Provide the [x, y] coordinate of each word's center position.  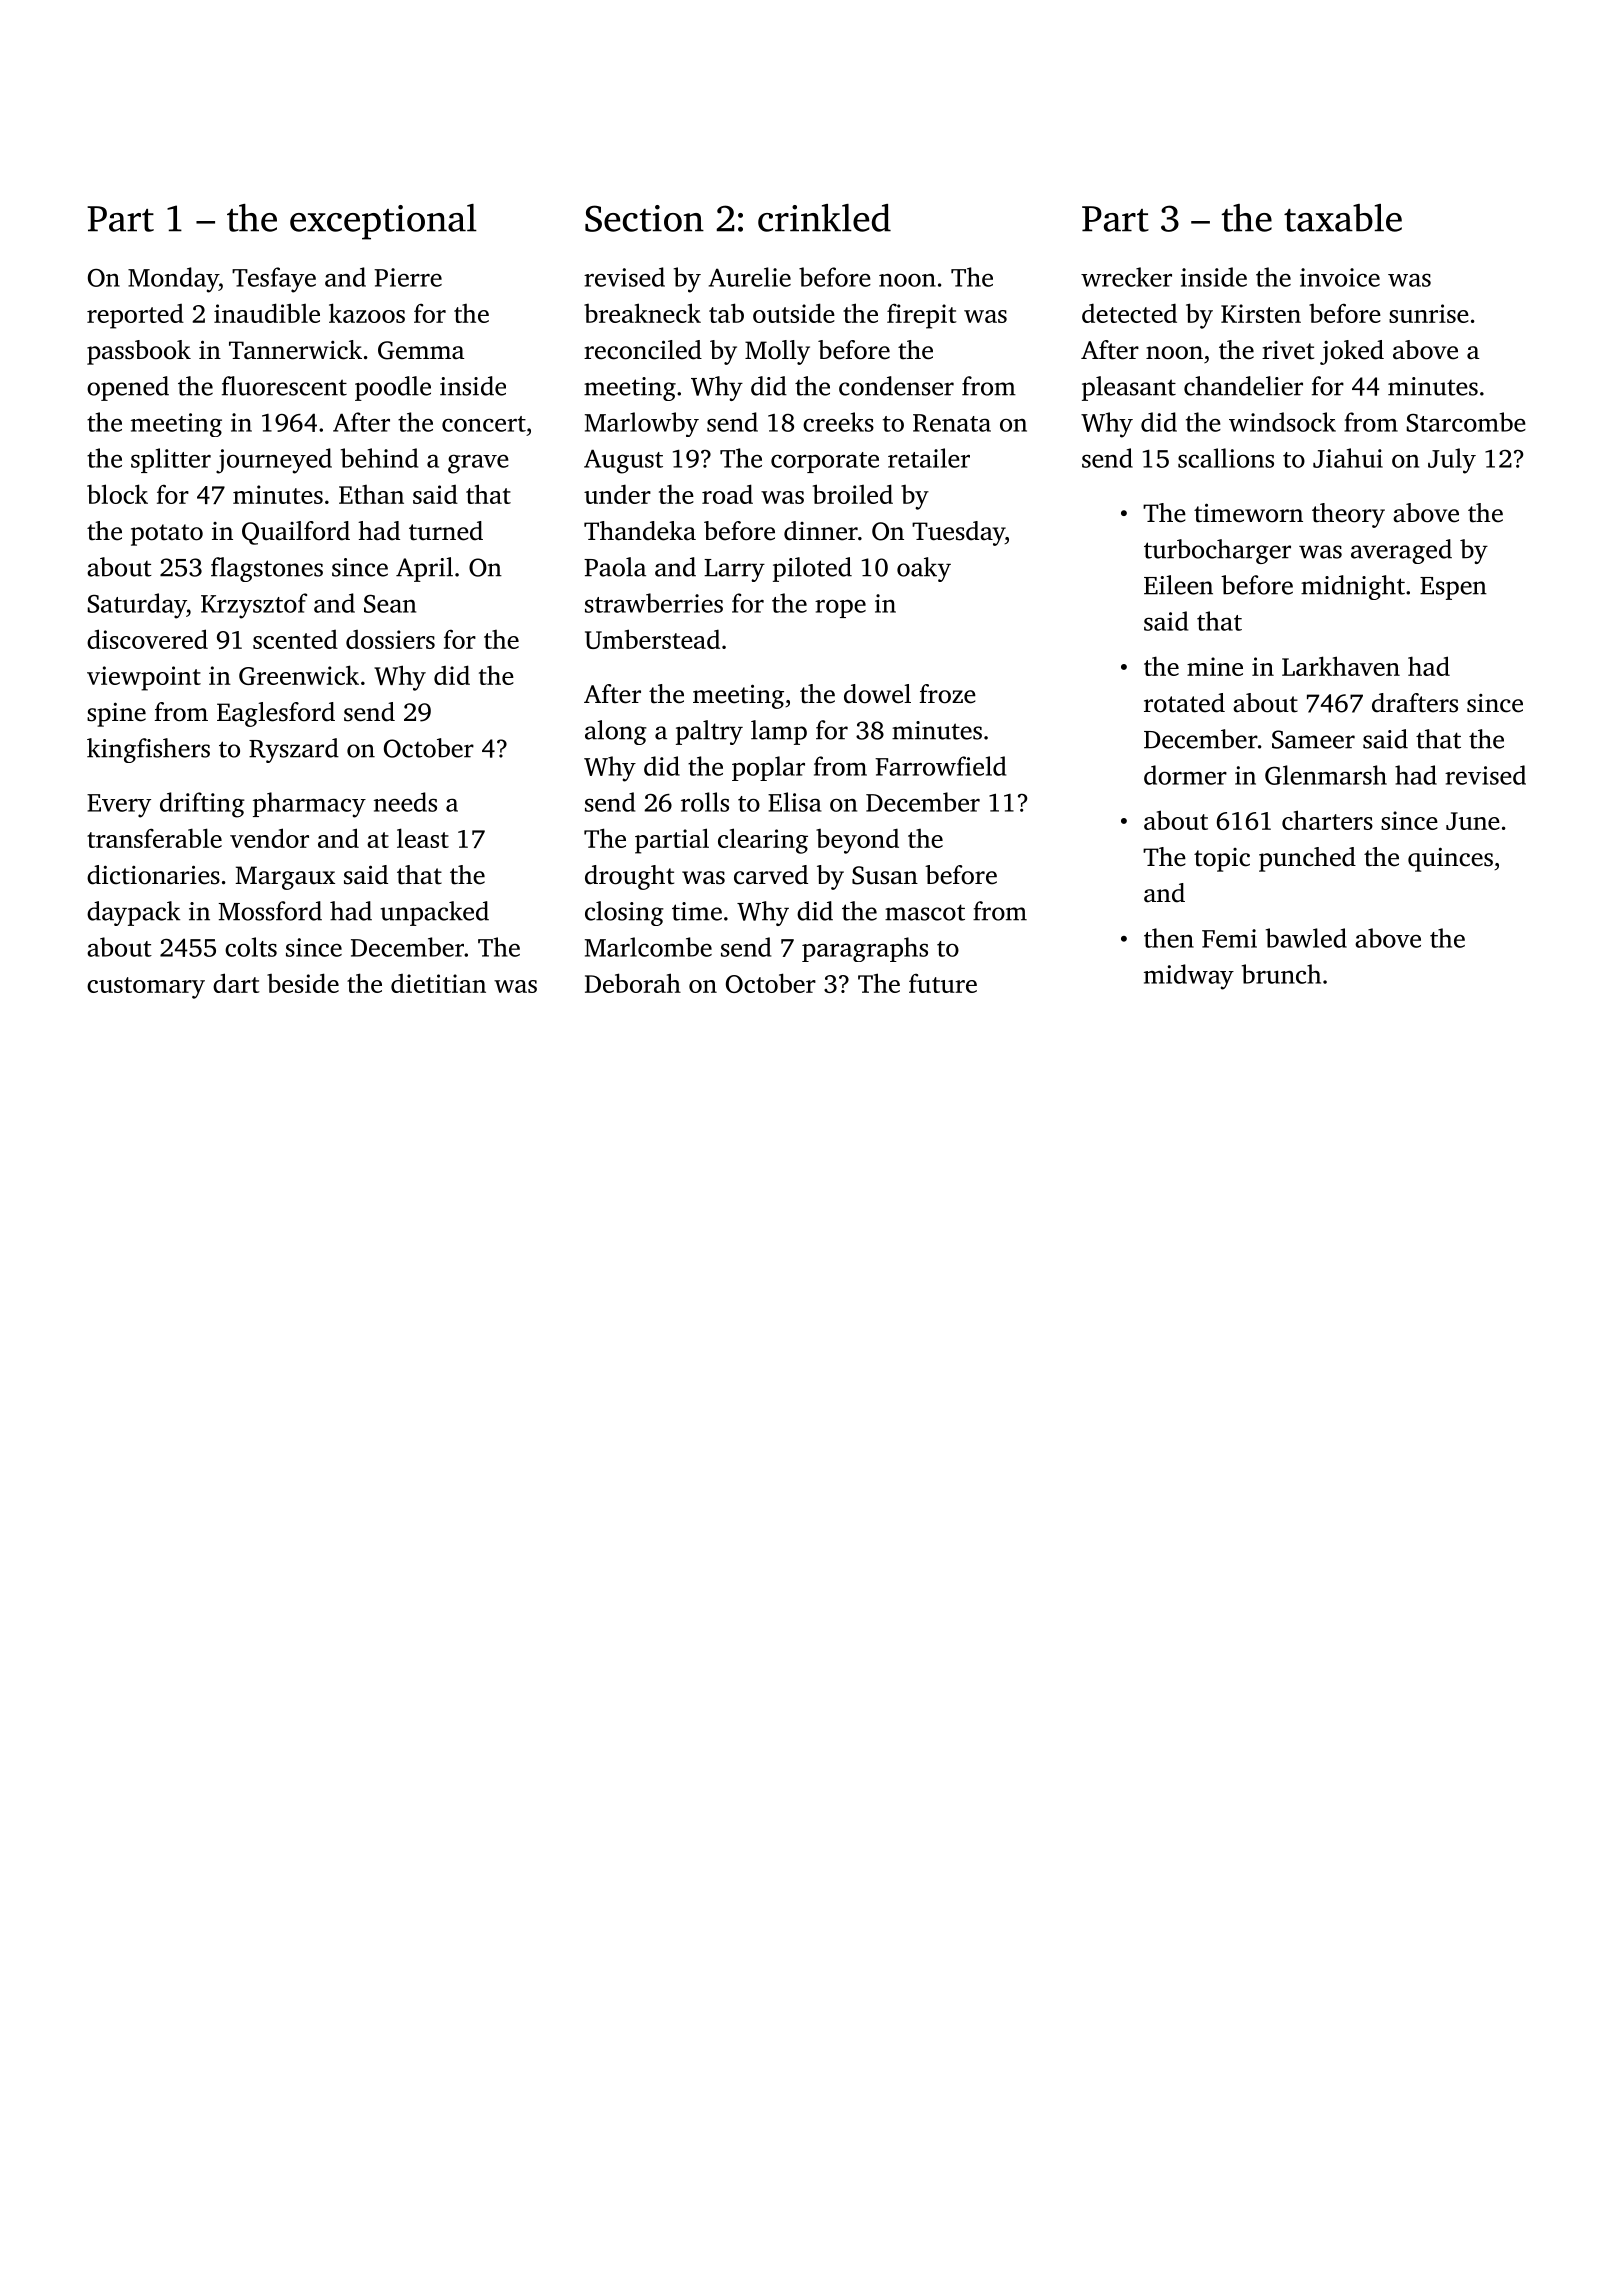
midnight [1353, 587]
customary [146, 988]
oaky [924, 569]
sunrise [1429, 313]
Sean [390, 604]
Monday [173, 280]
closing [624, 913]
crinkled [824, 218]
